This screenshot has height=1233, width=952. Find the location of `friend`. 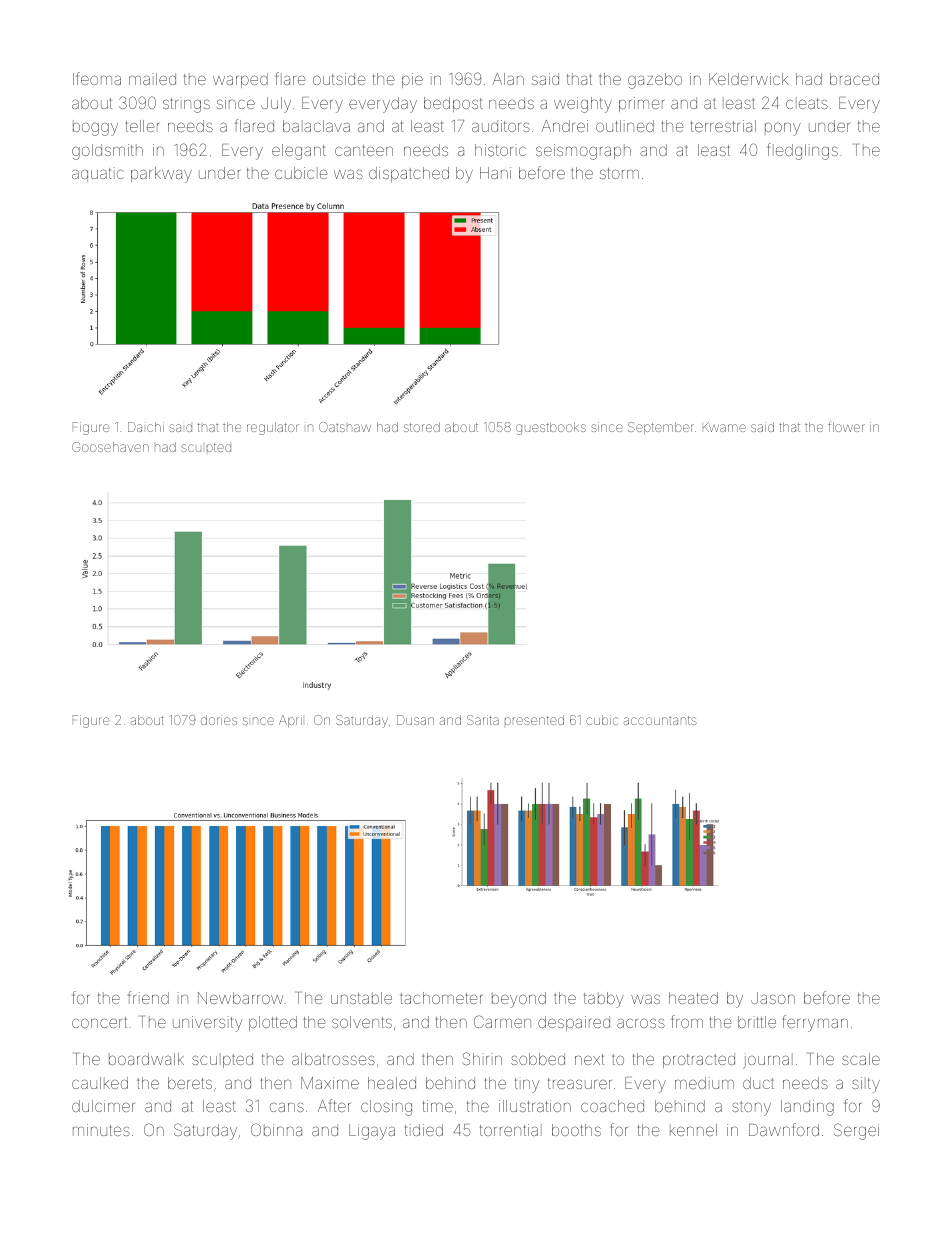

friend is located at coordinates (148, 997).
